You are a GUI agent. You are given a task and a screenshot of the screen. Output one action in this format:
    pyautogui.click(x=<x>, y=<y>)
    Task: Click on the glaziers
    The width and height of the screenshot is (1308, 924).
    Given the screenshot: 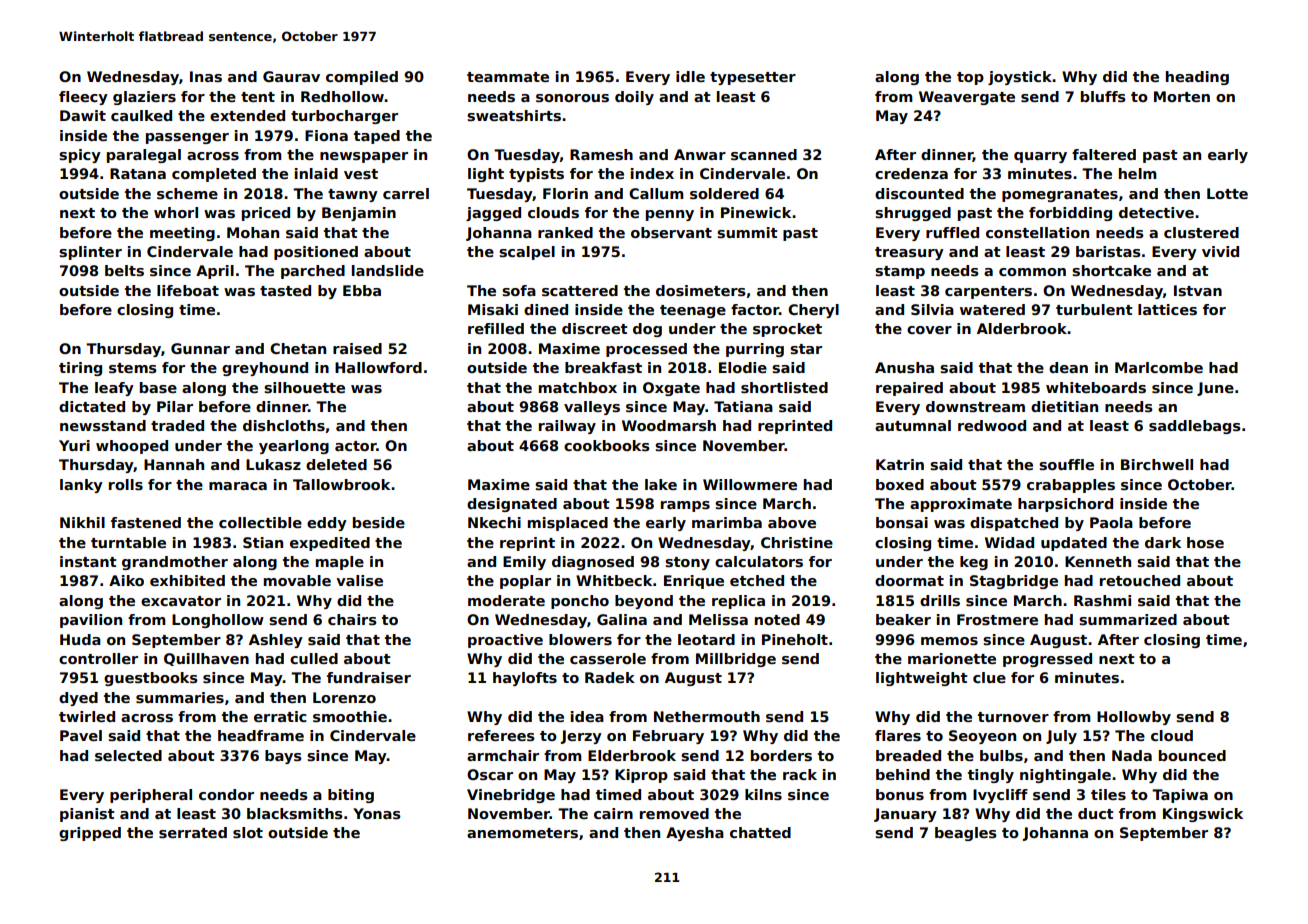 What is the action you would take?
    pyautogui.click(x=144, y=98)
